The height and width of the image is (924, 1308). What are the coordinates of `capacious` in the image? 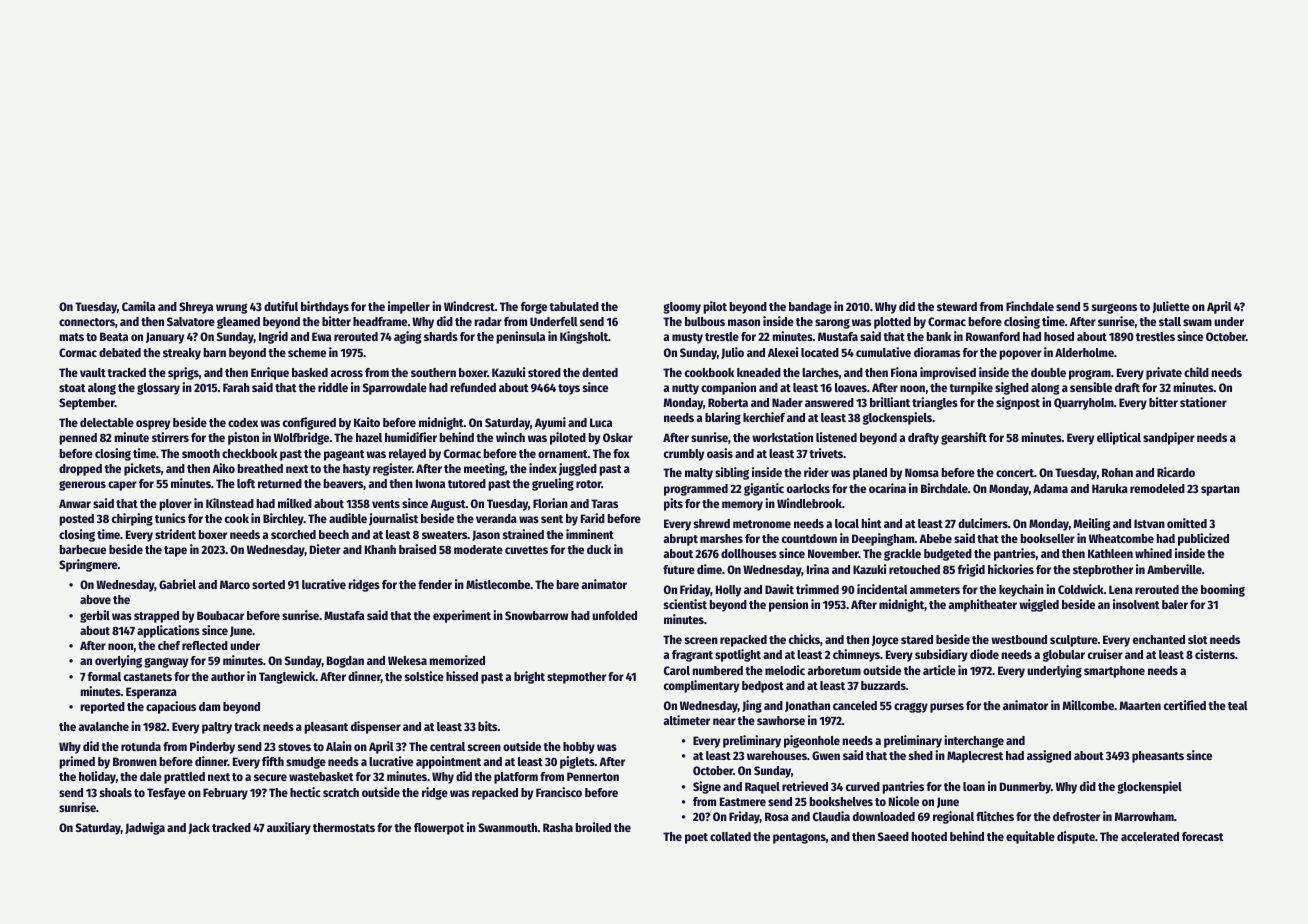 It's located at (171, 707).
